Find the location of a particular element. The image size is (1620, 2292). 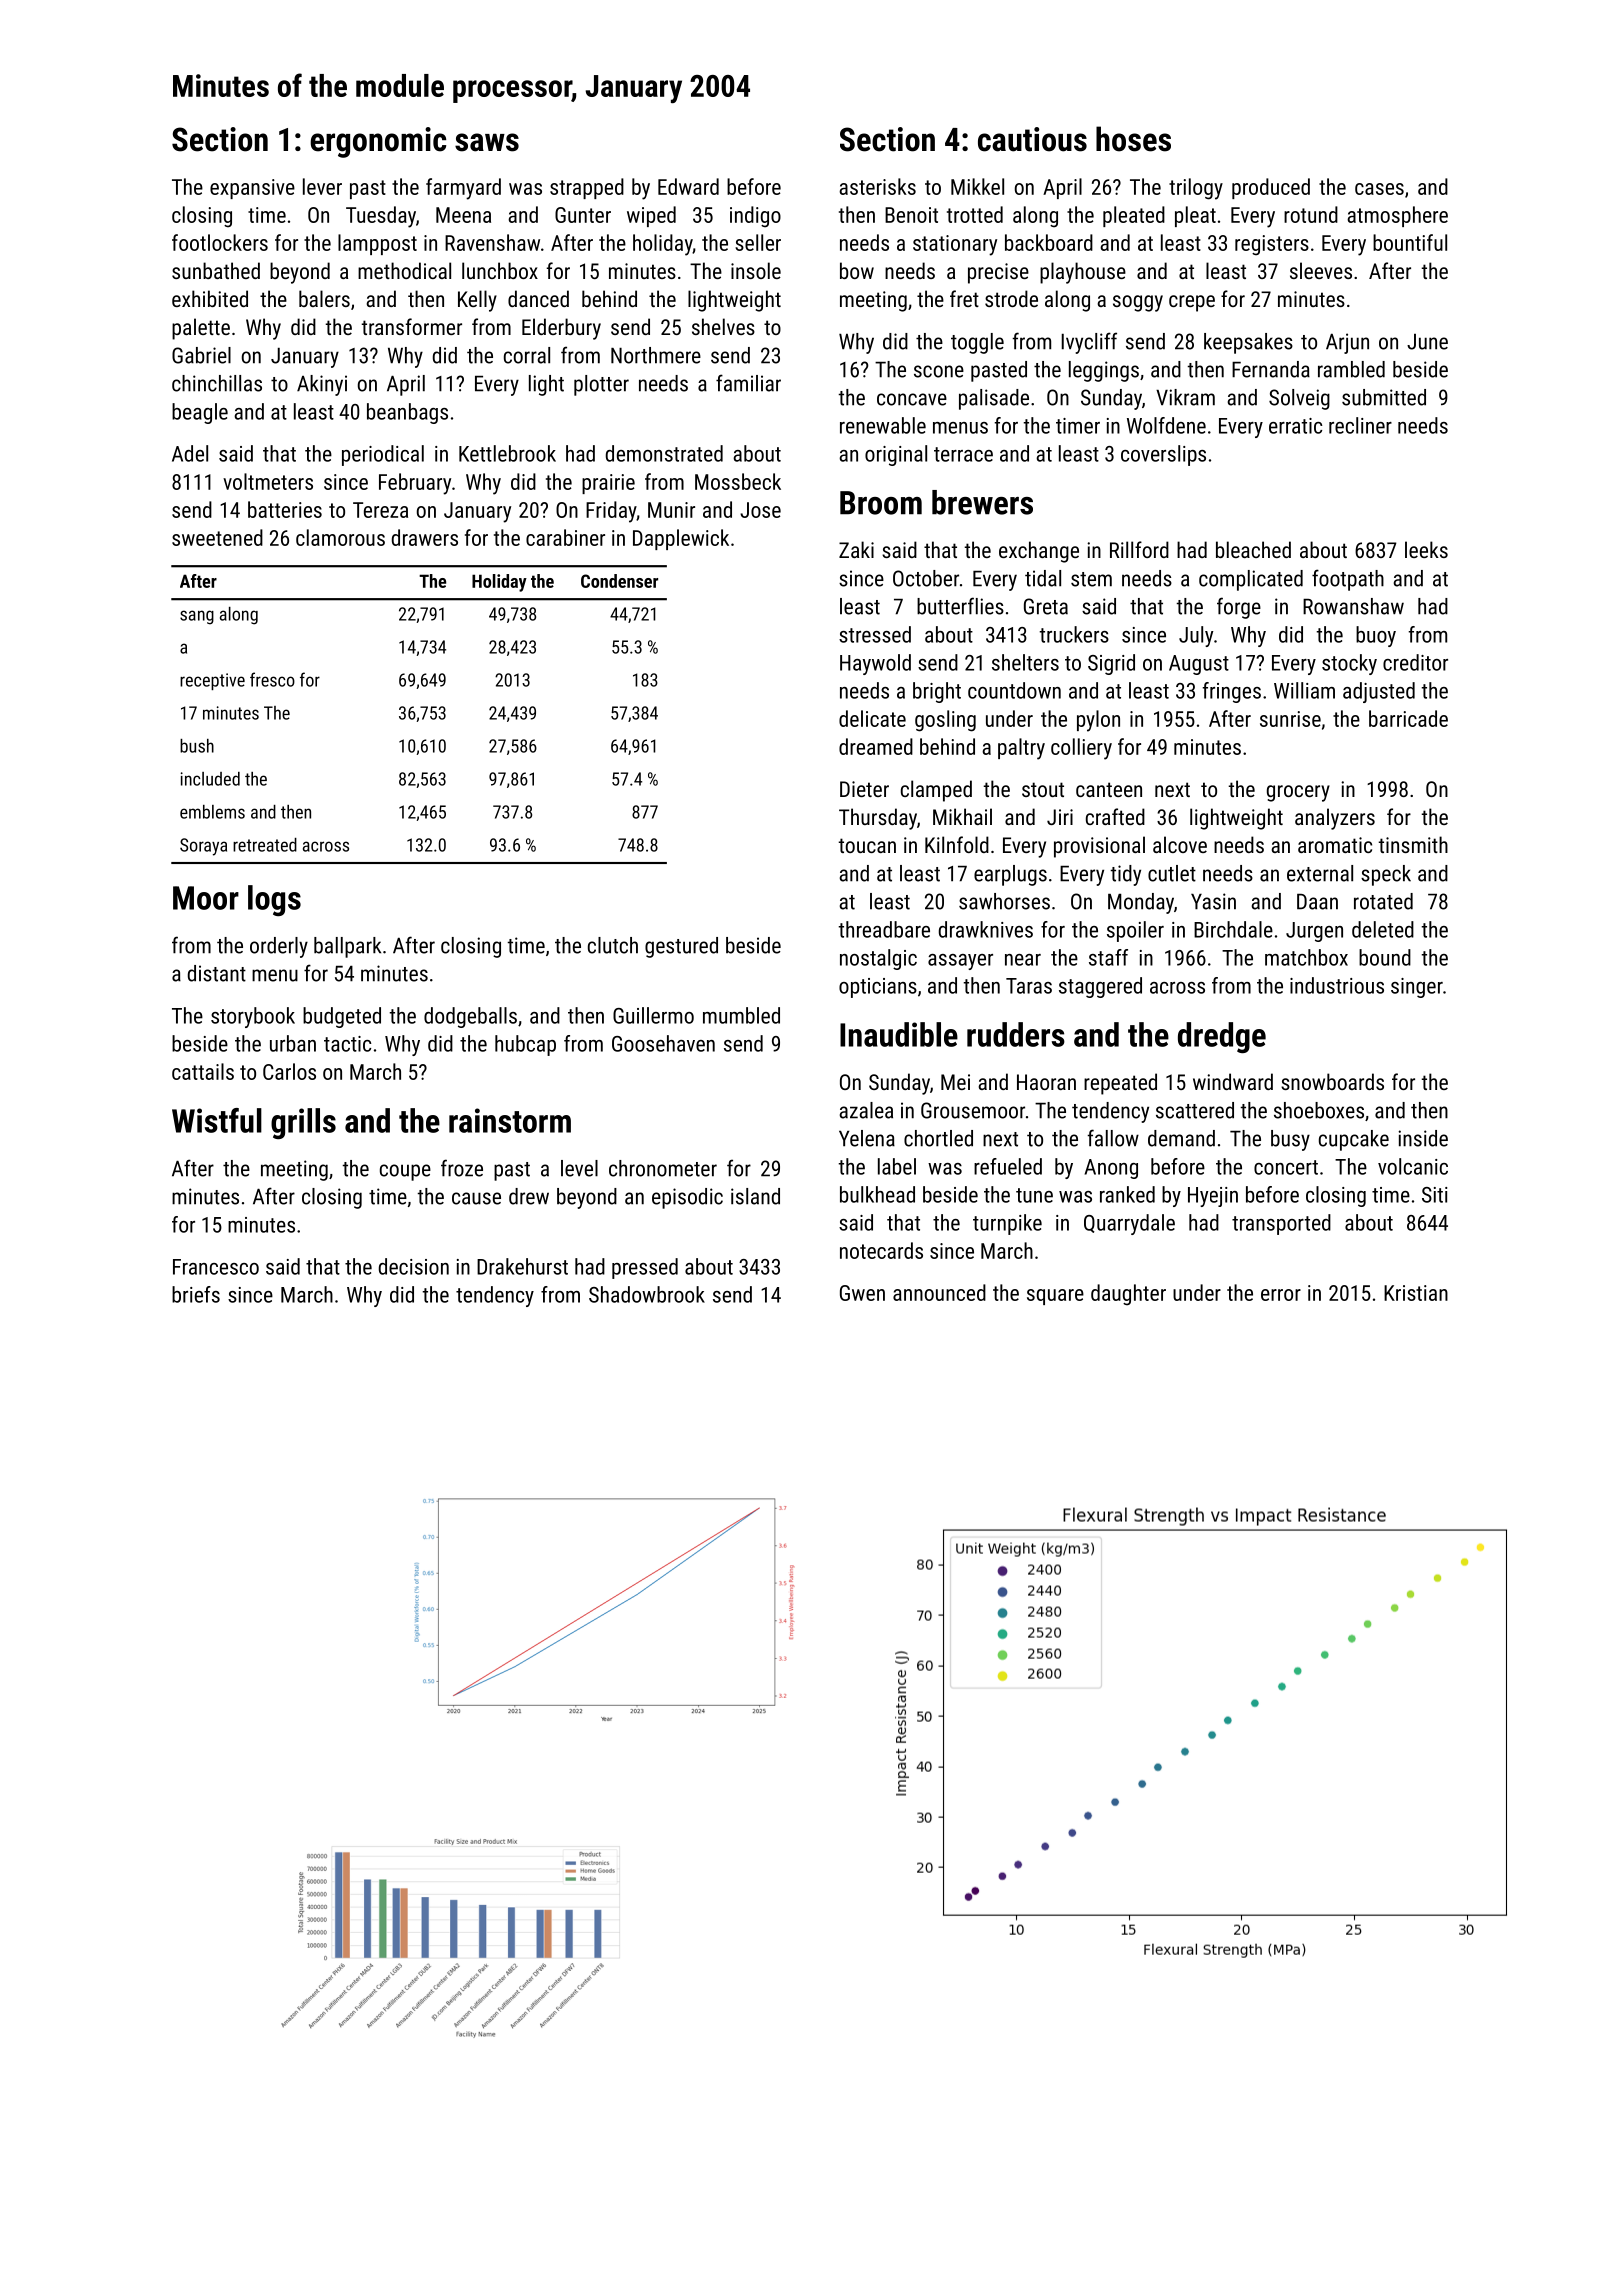

cautious is located at coordinates (1032, 139).
